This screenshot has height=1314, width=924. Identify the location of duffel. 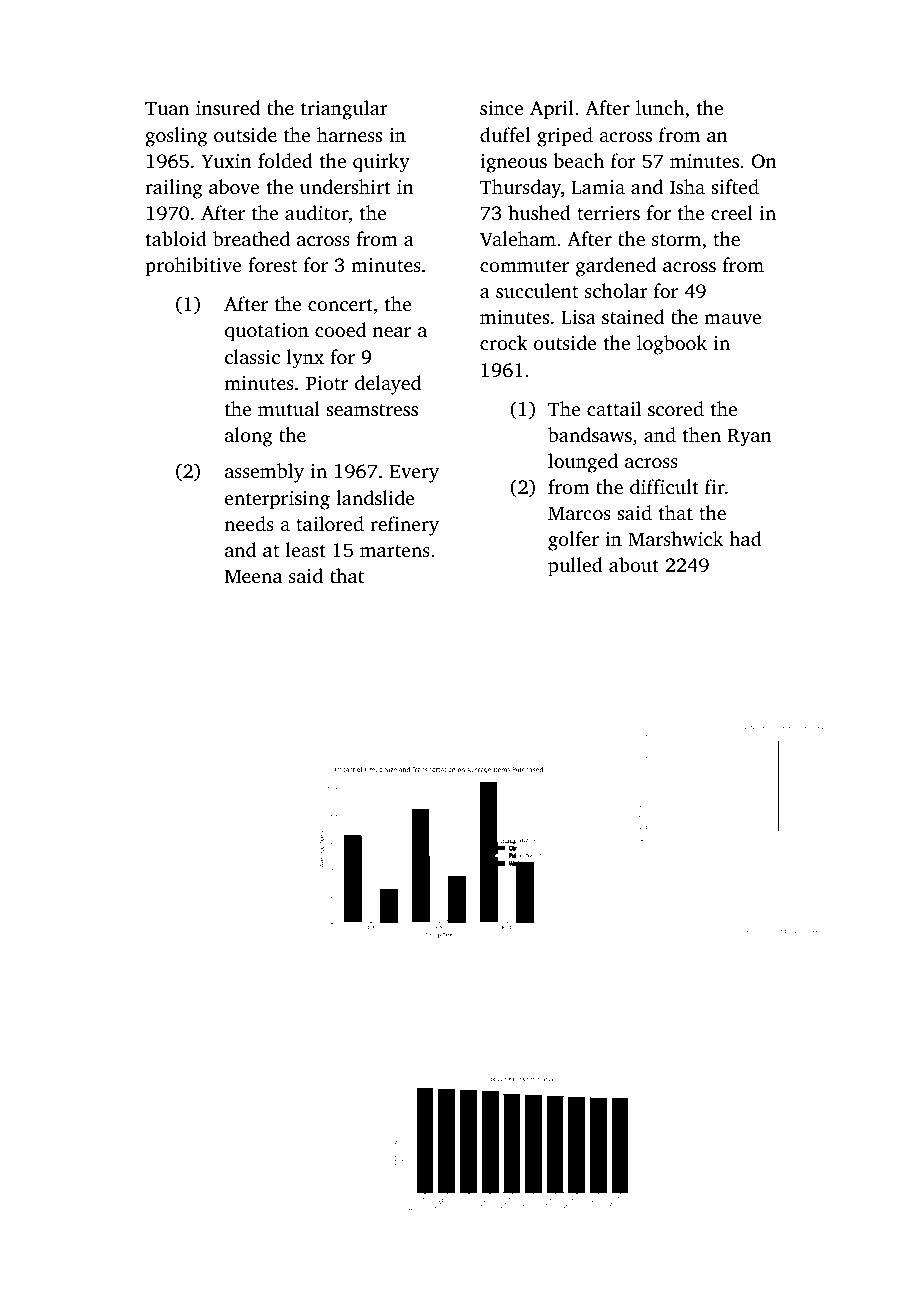
(505, 134).
